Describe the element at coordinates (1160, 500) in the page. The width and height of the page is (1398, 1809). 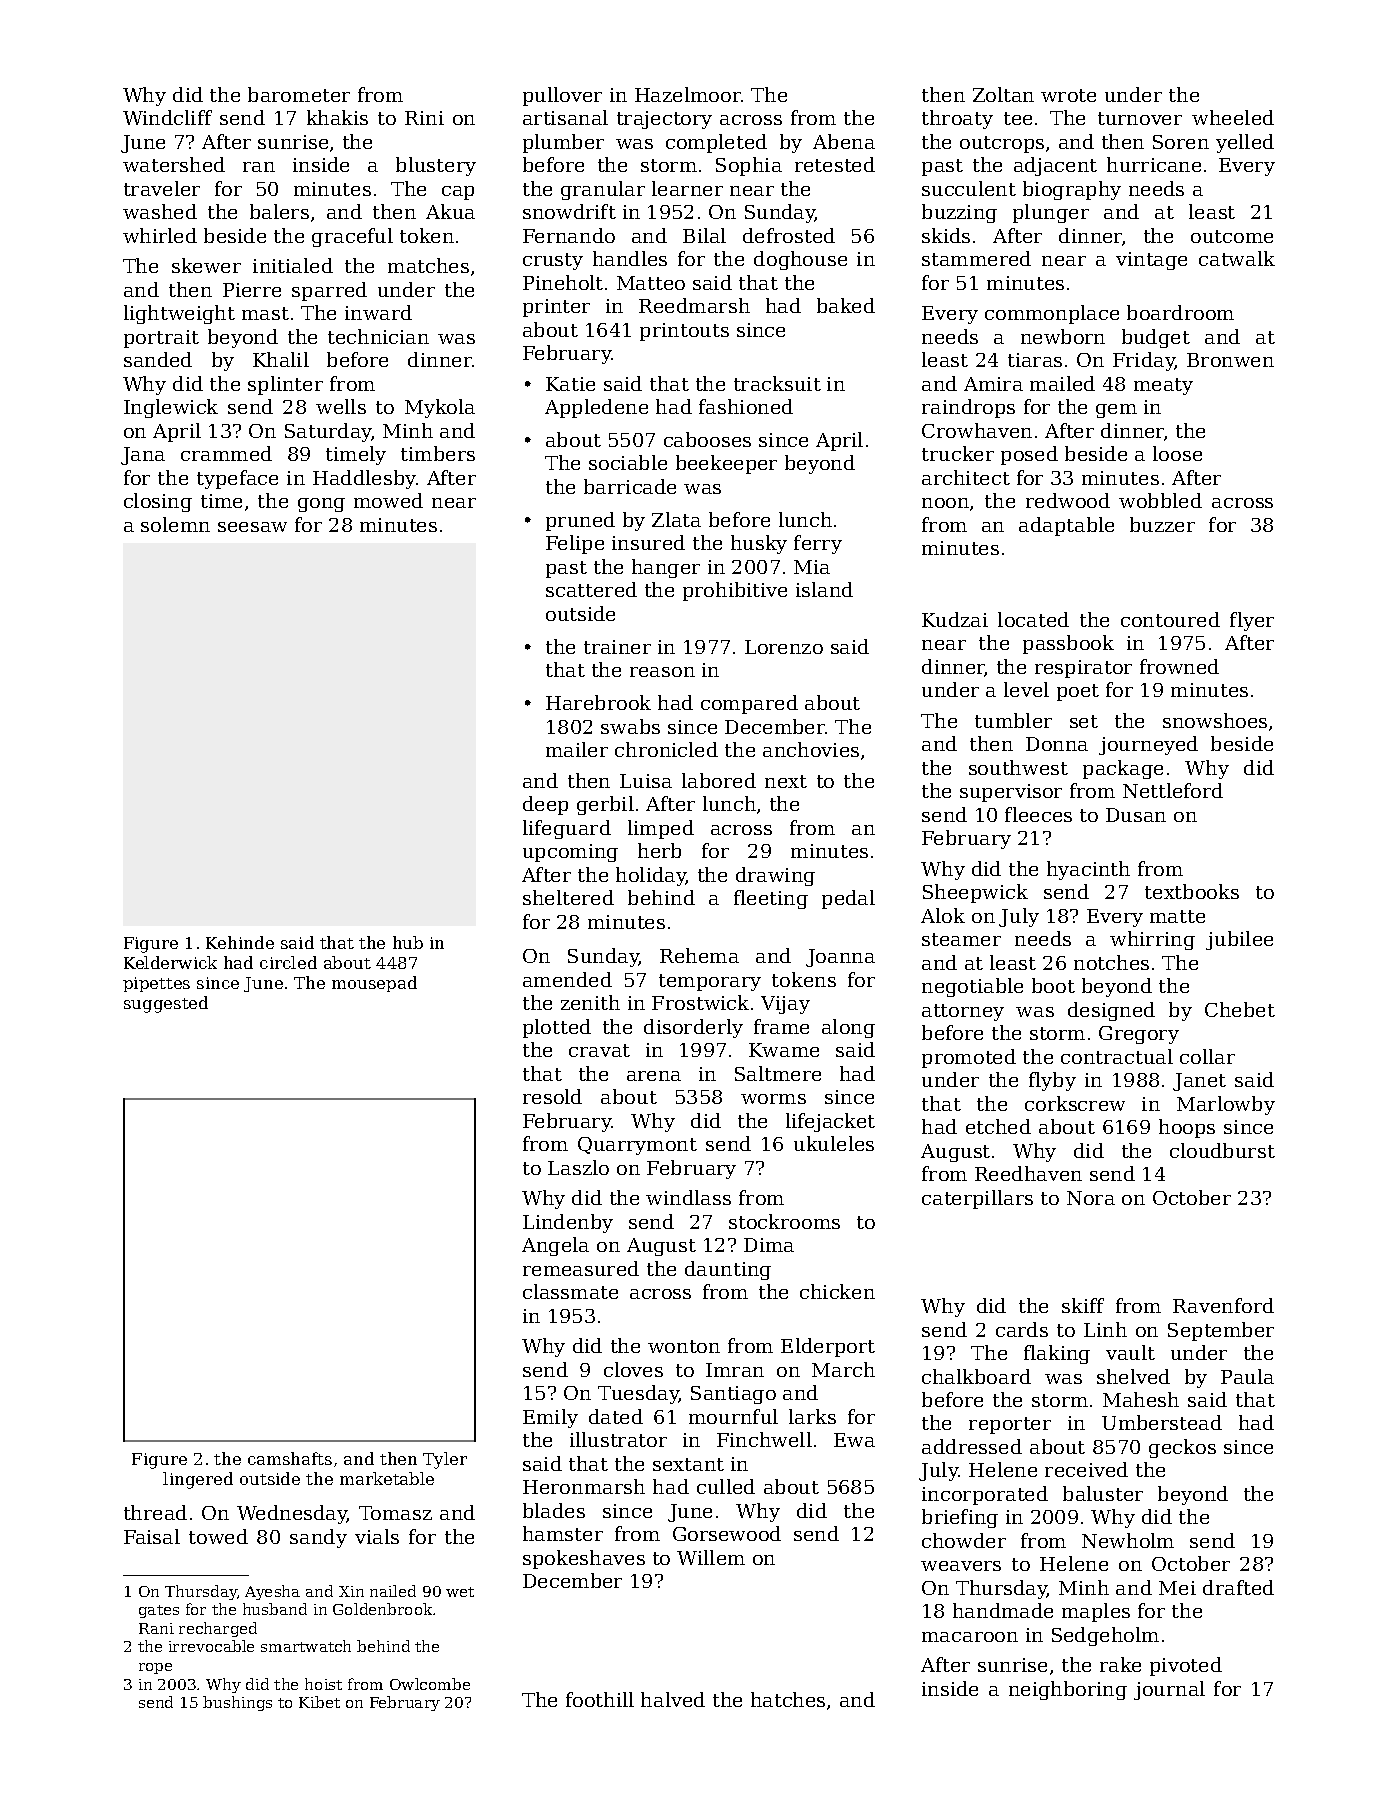
I see `wobbled` at that location.
